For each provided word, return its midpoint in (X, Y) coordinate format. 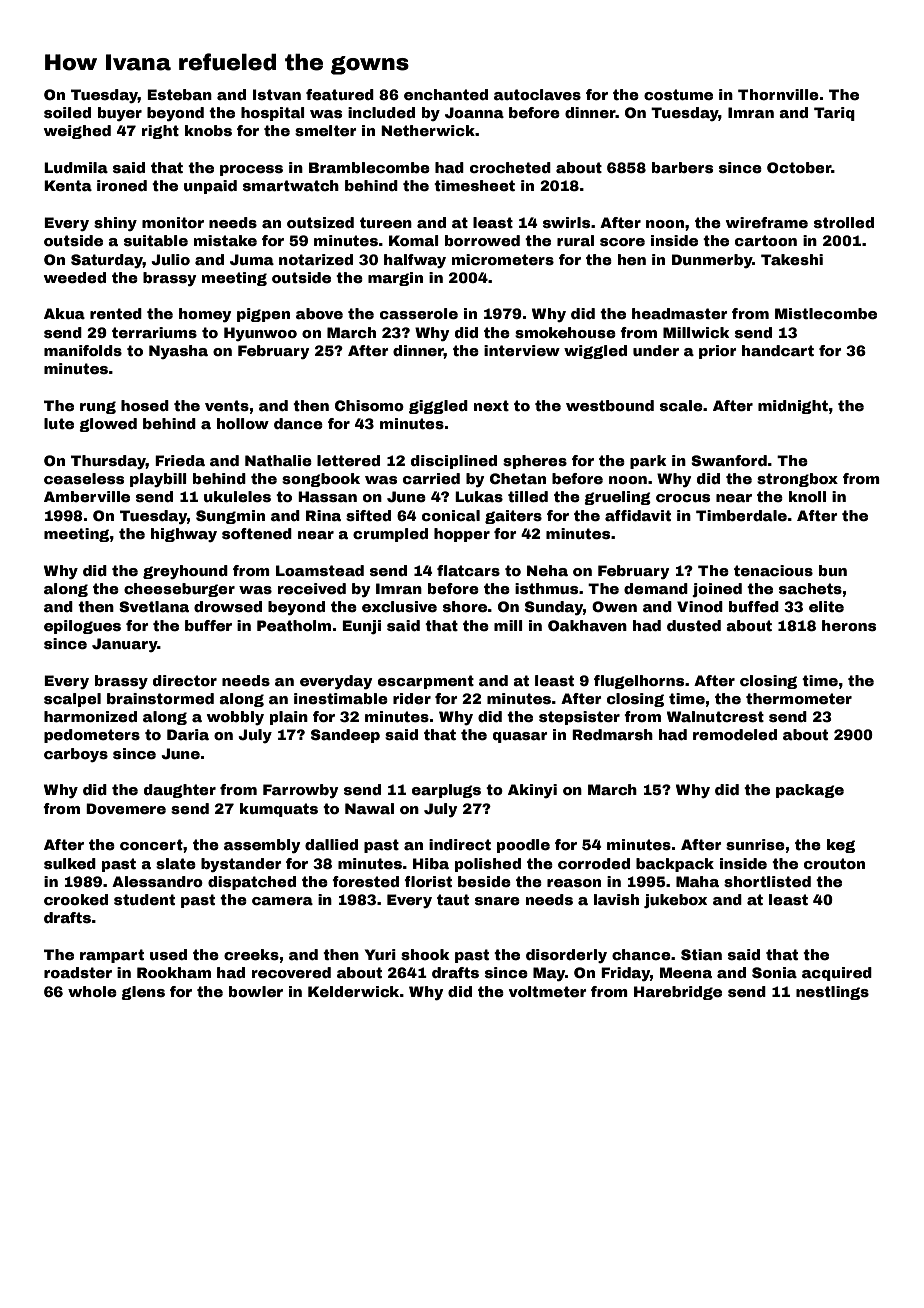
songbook (321, 480)
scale (681, 405)
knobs (208, 130)
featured (340, 94)
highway (184, 535)
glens (143, 993)
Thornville (778, 94)
